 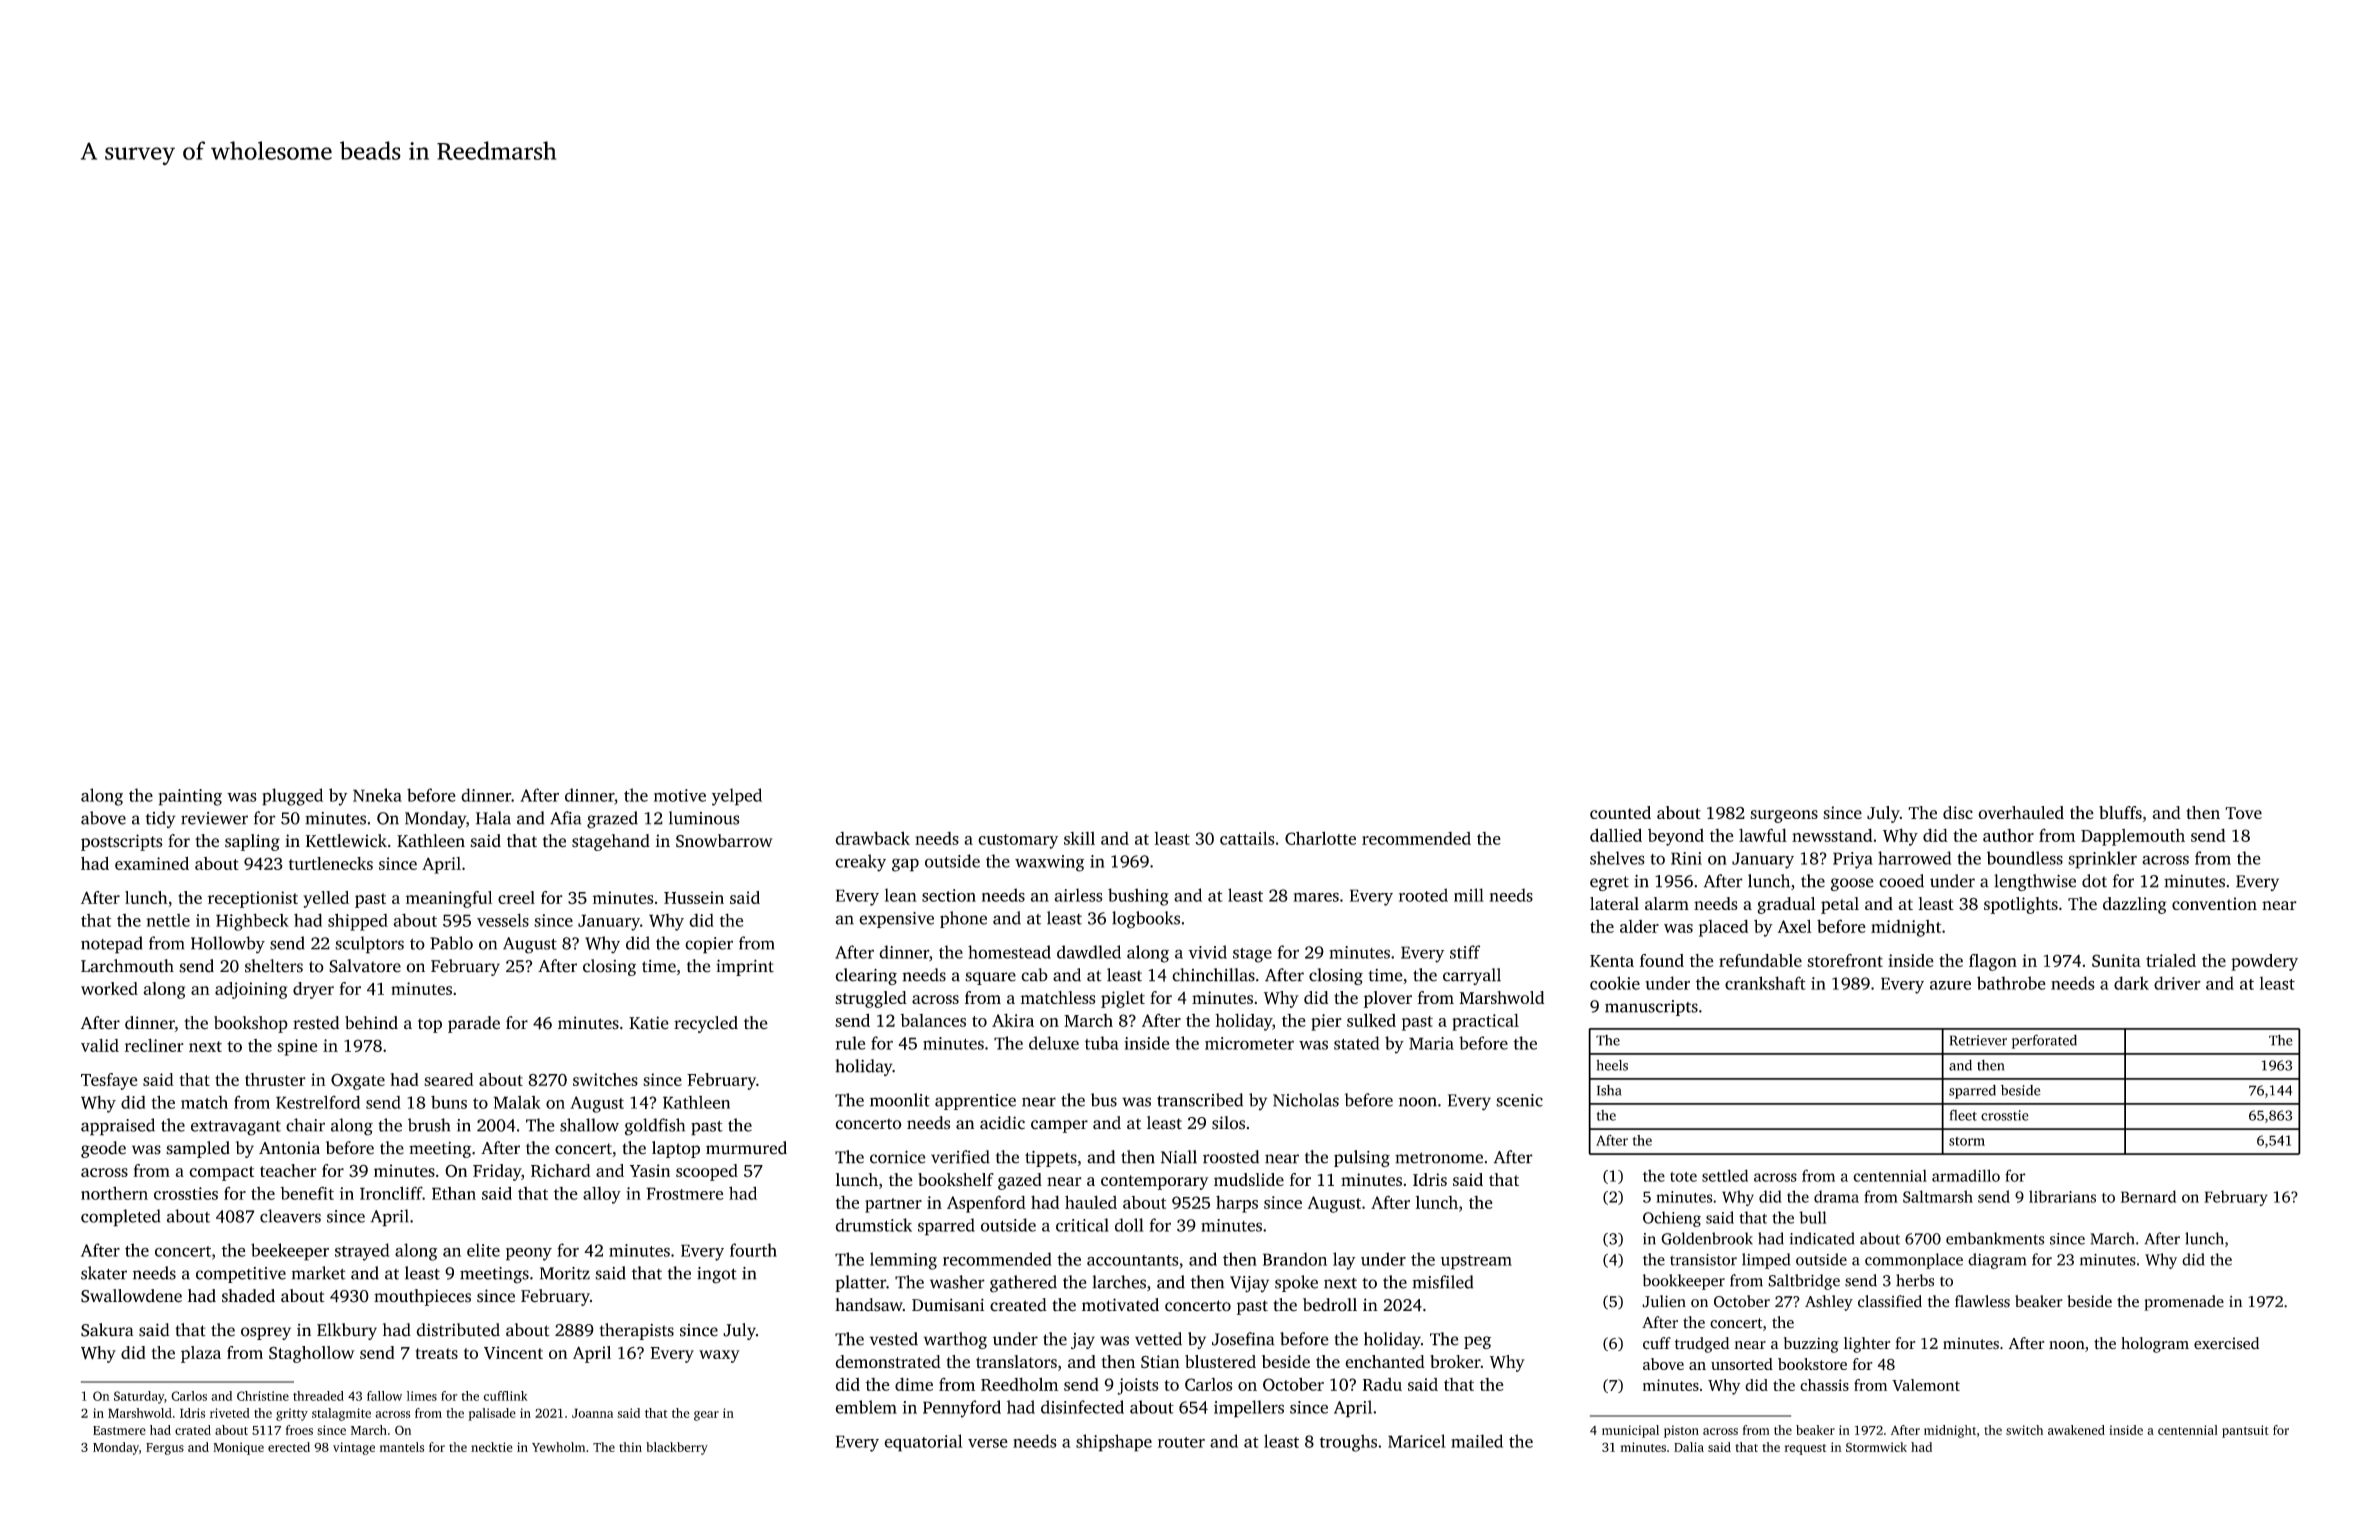 I want to click on shipped, so click(x=358, y=922).
